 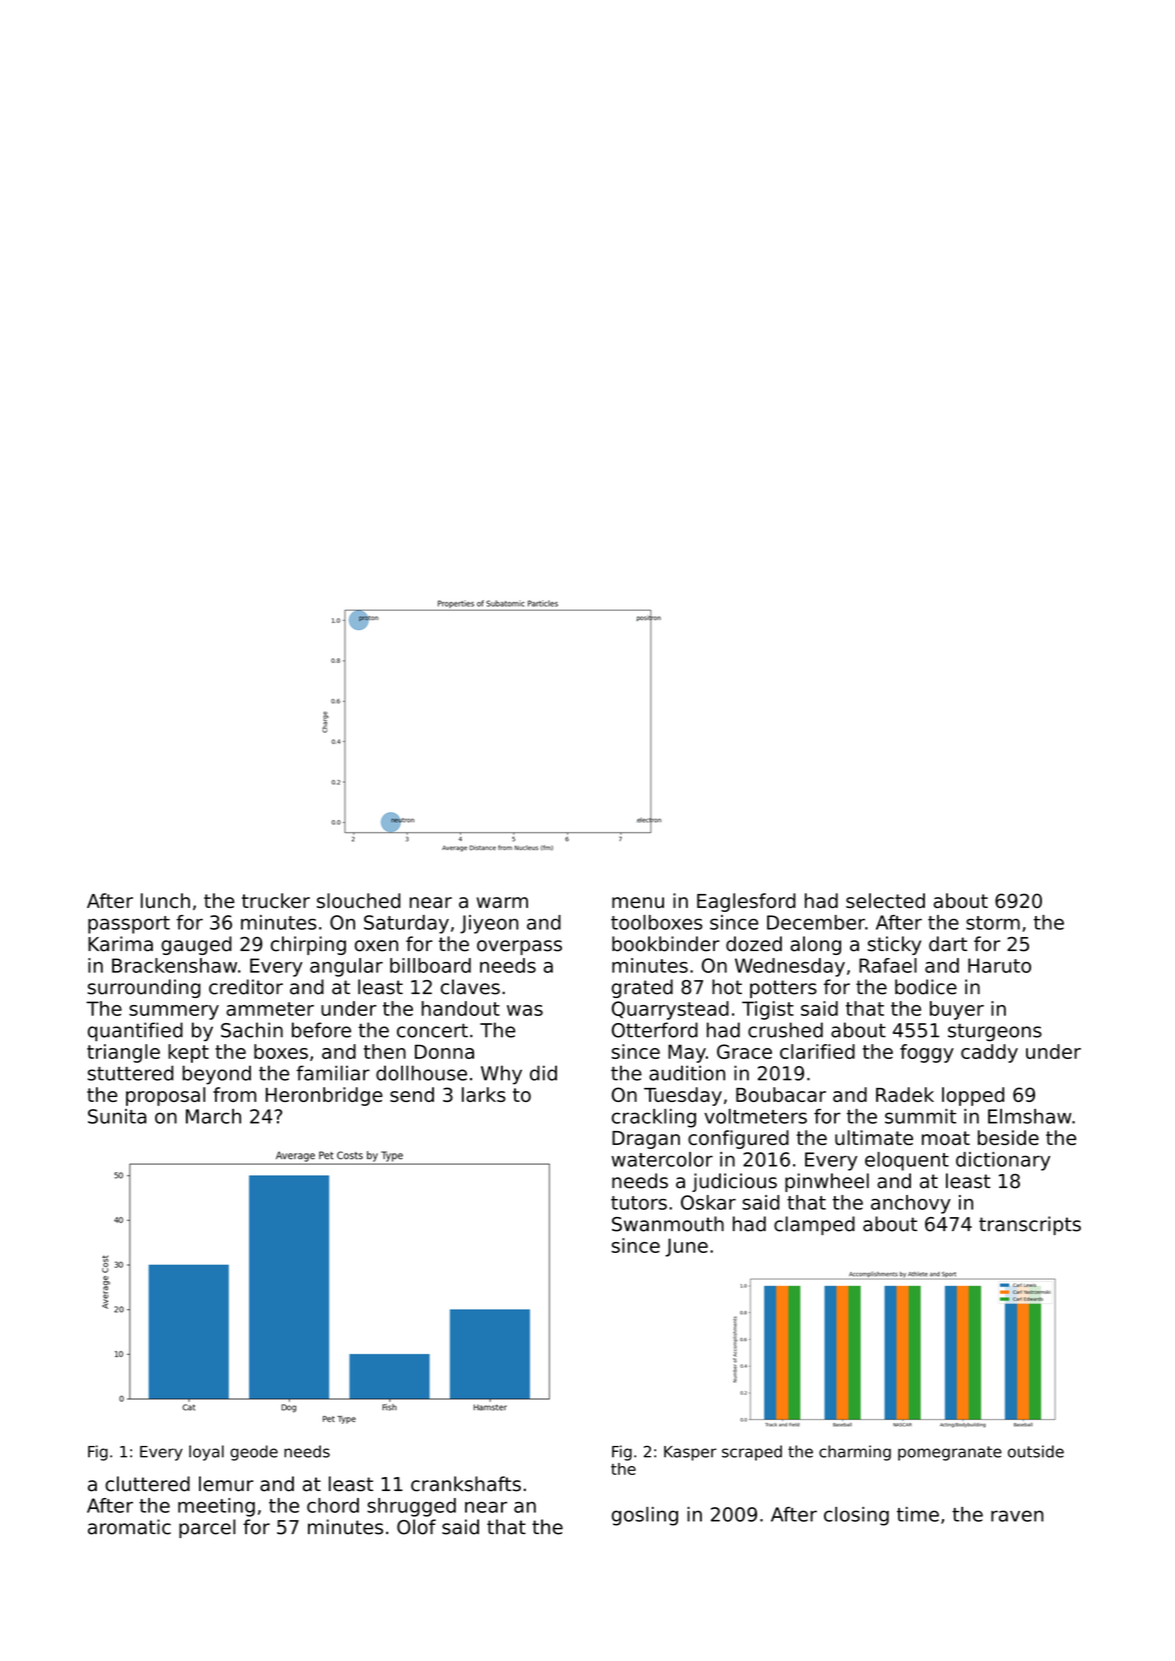 I want to click on Kasper, so click(x=690, y=1453).
